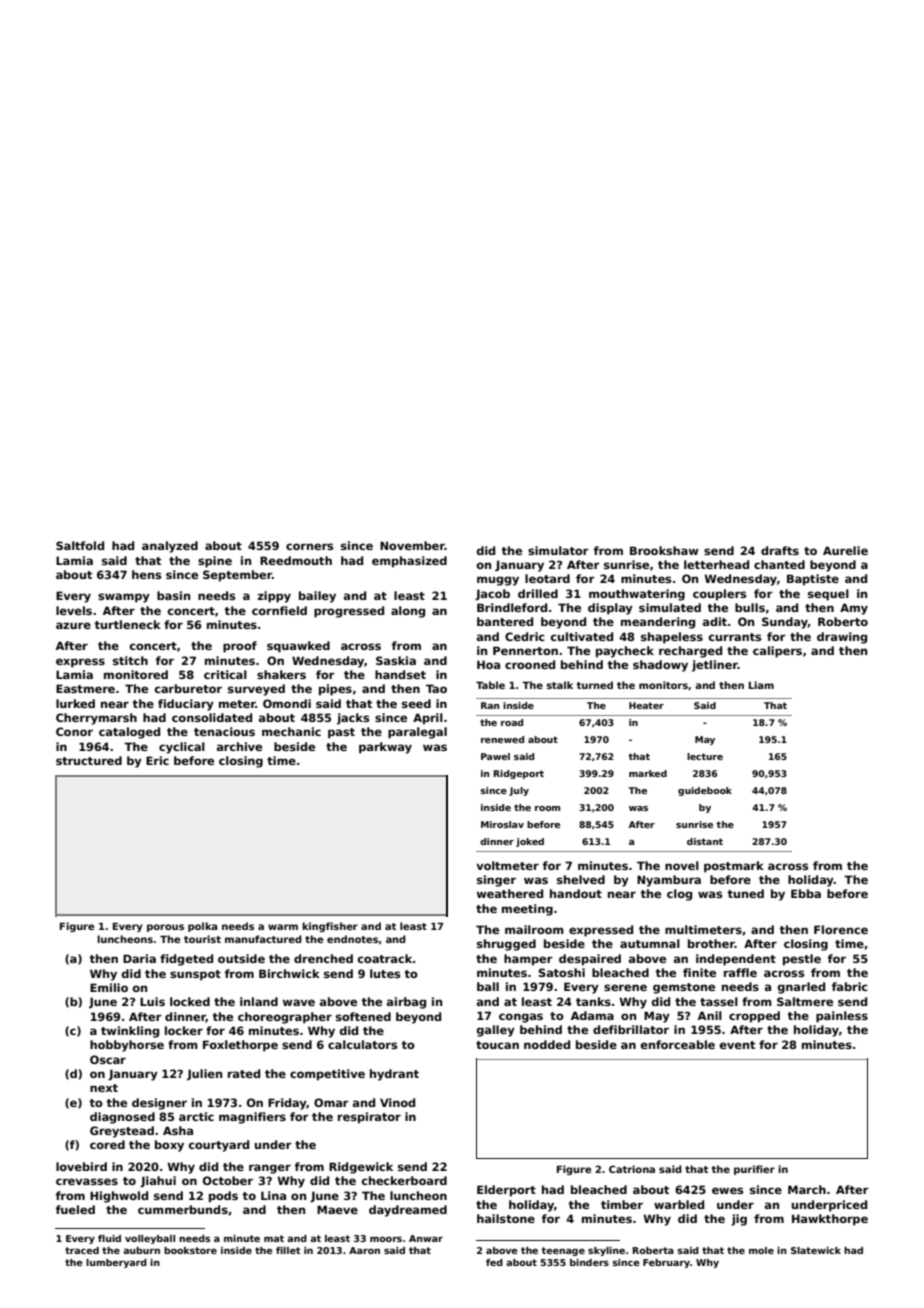  Describe the element at coordinates (116, 1263) in the document. I see `lumberyard` at that location.
